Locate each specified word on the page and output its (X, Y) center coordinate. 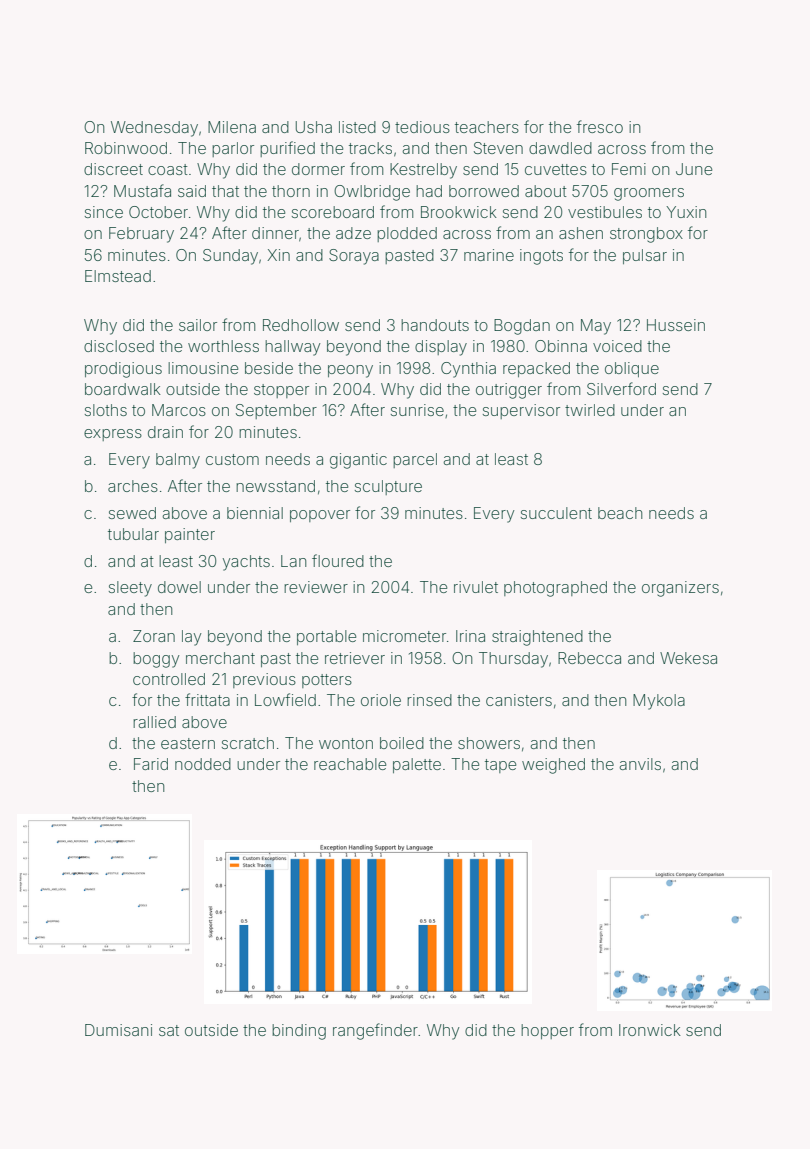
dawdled (560, 148)
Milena (232, 127)
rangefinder (375, 1031)
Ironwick (650, 1030)
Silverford (621, 388)
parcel (415, 460)
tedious (422, 127)
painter (190, 535)
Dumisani (118, 1030)
